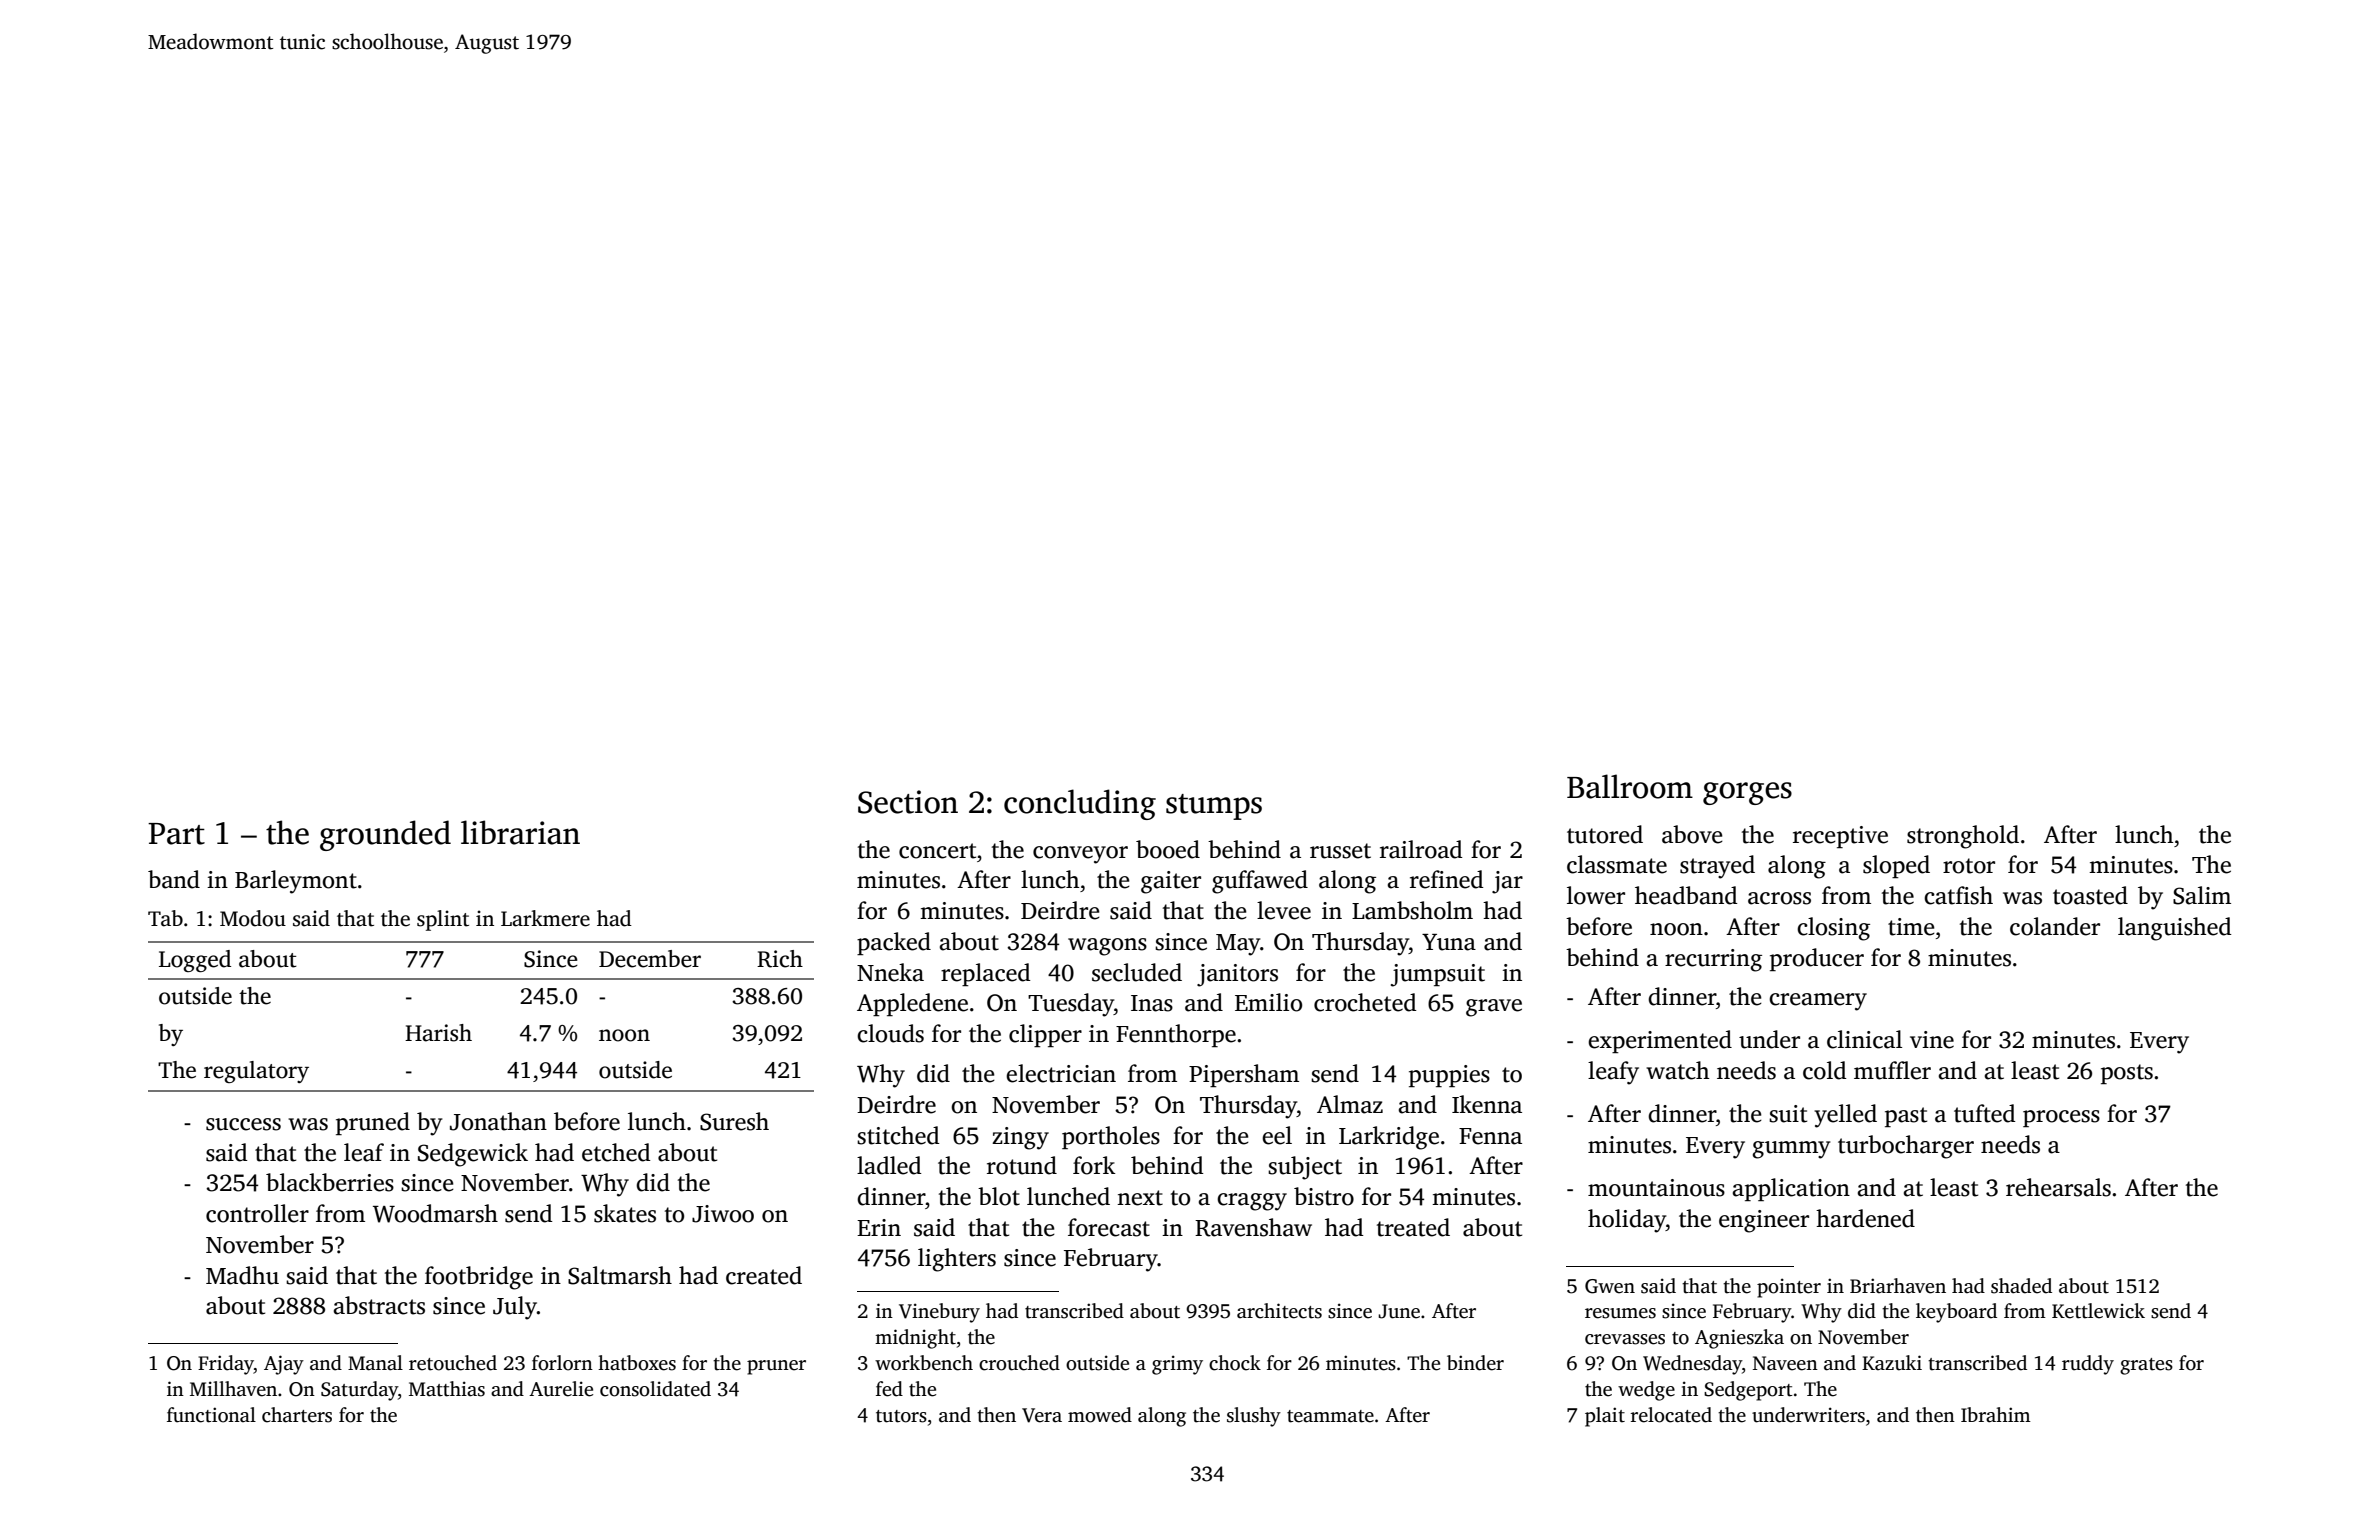 The width and height of the document is (2380, 1540). I want to click on Section, so click(908, 802).
